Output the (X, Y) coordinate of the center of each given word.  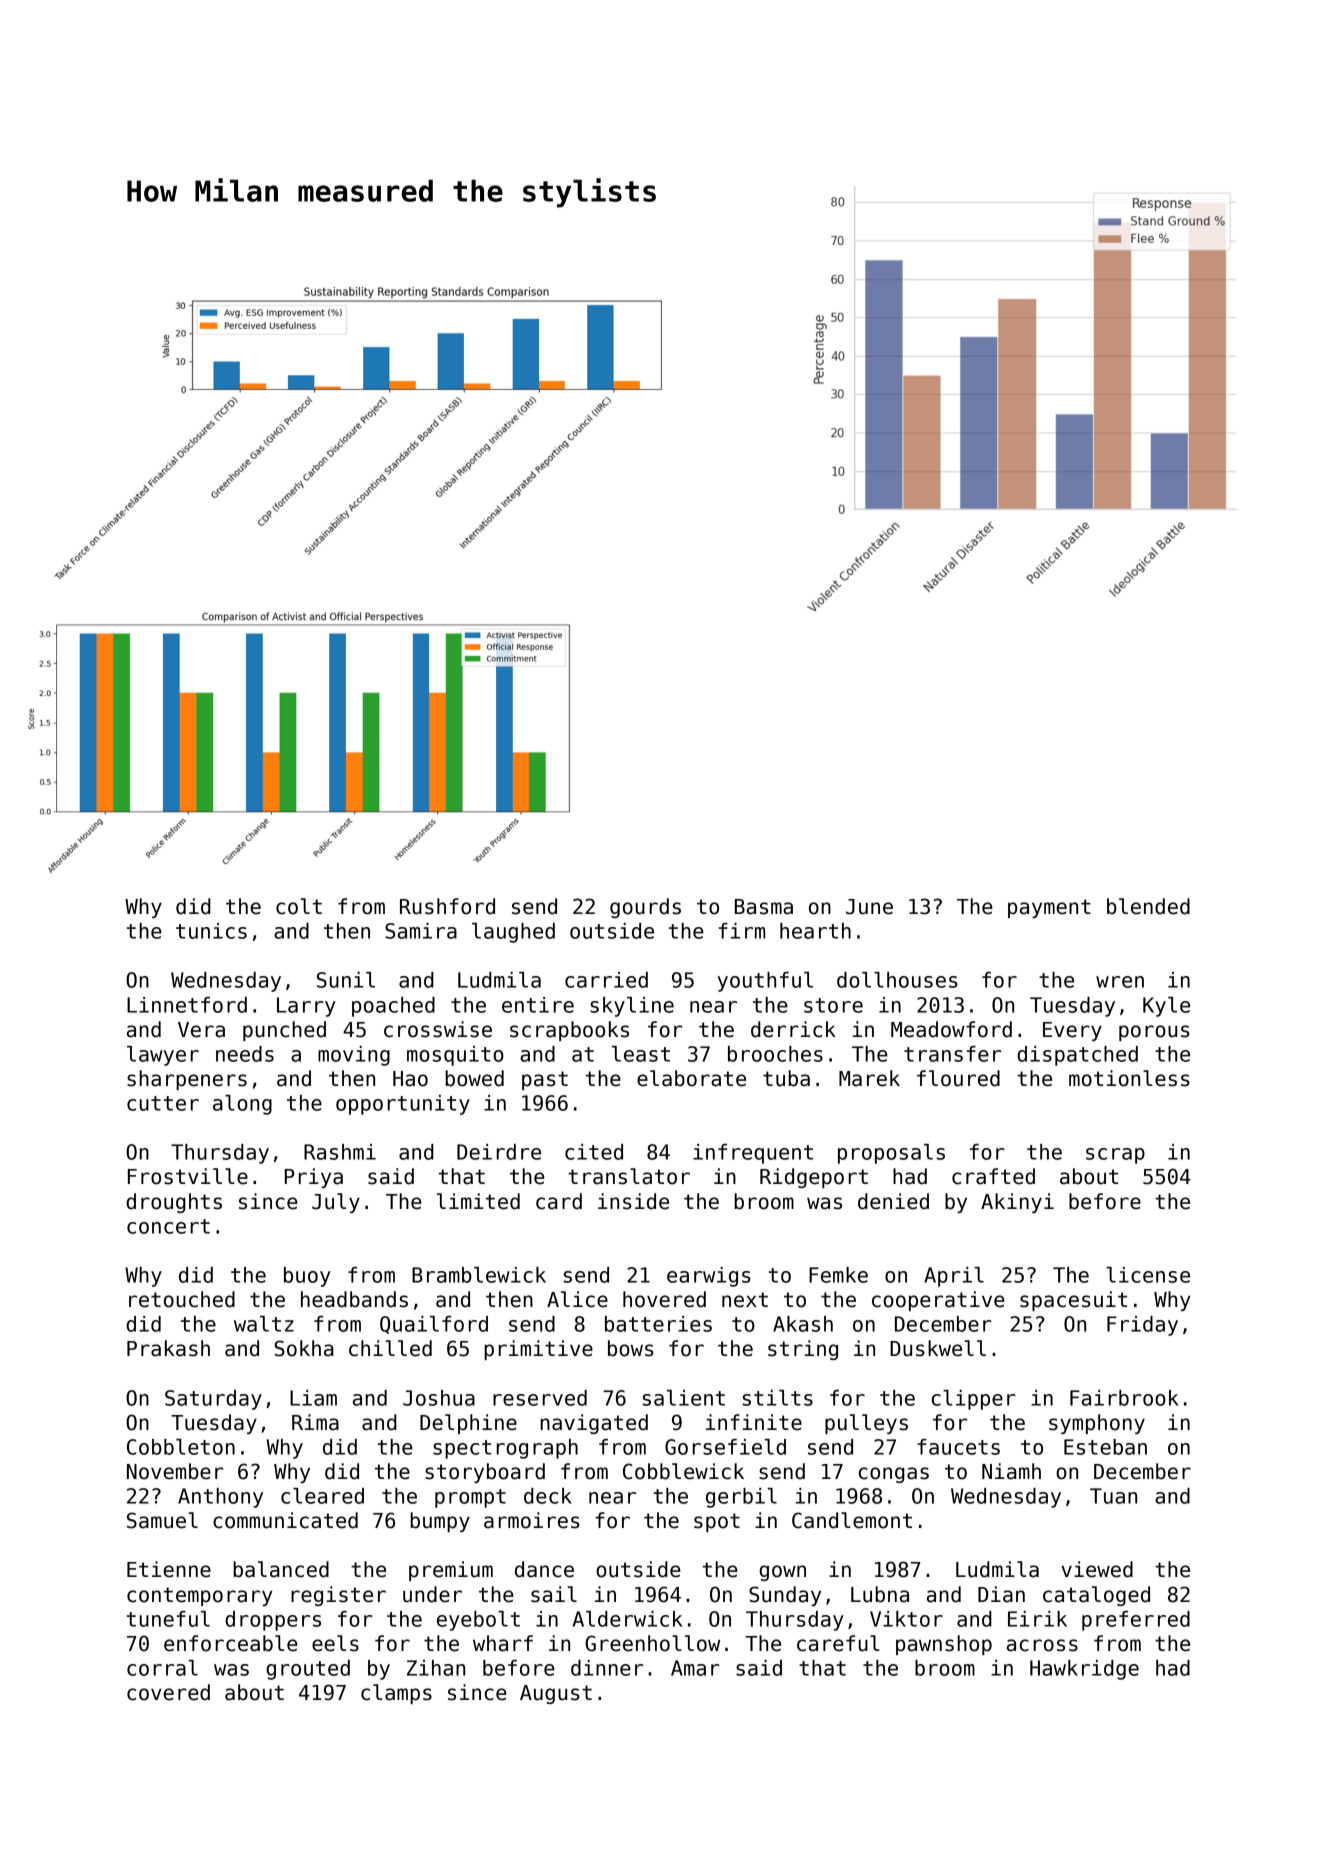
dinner (607, 1668)
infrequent (753, 1154)
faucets (958, 1447)
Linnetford (187, 1005)
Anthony (220, 1498)
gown (782, 1573)
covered (168, 1692)
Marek (869, 1078)
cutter (163, 1103)
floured (958, 1078)
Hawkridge (1084, 1670)
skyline (632, 1007)
